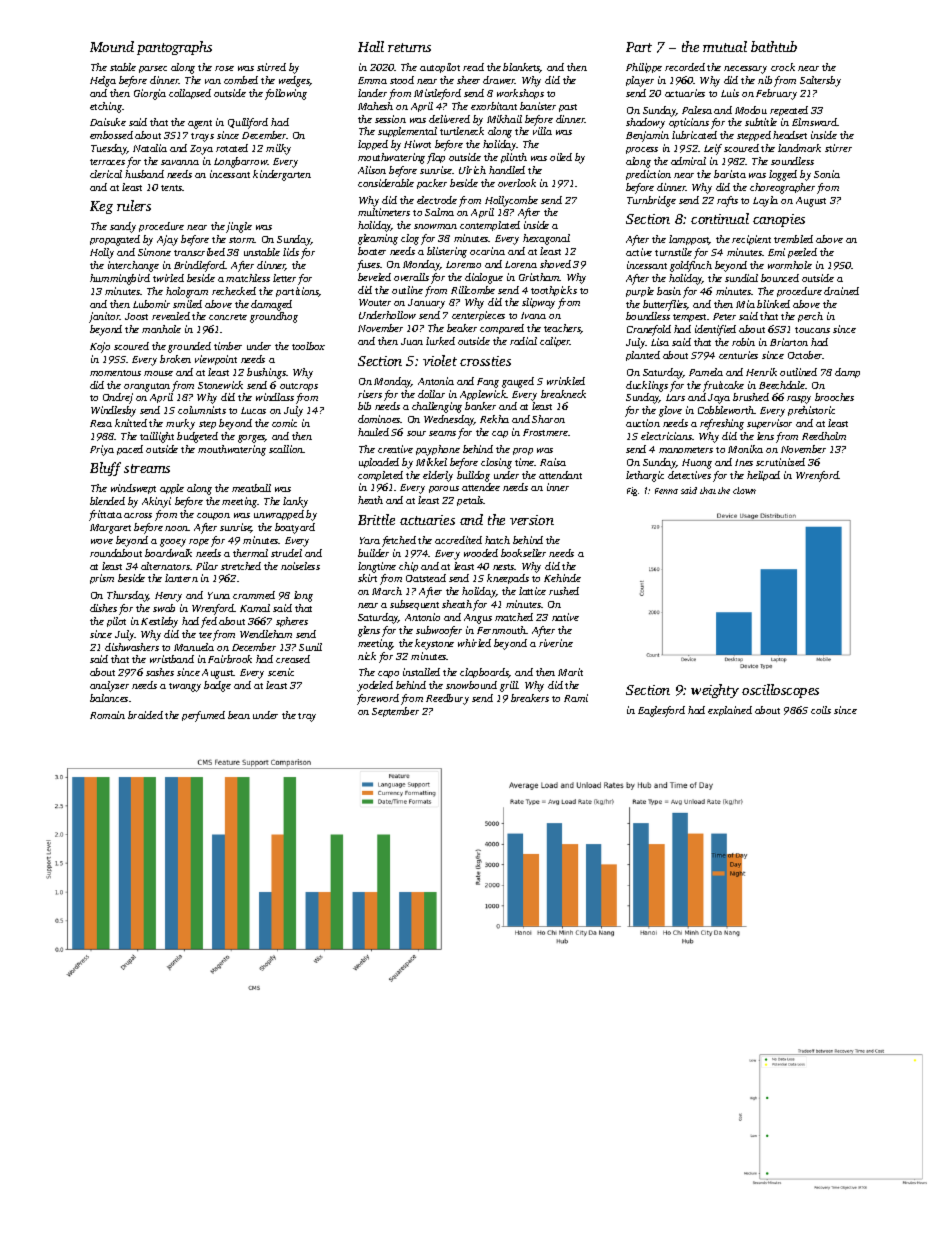 The width and height of the screenshot is (952, 1233). What do you see at coordinates (107, 715) in the screenshot?
I see `Romain` at bounding box center [107, 715].
